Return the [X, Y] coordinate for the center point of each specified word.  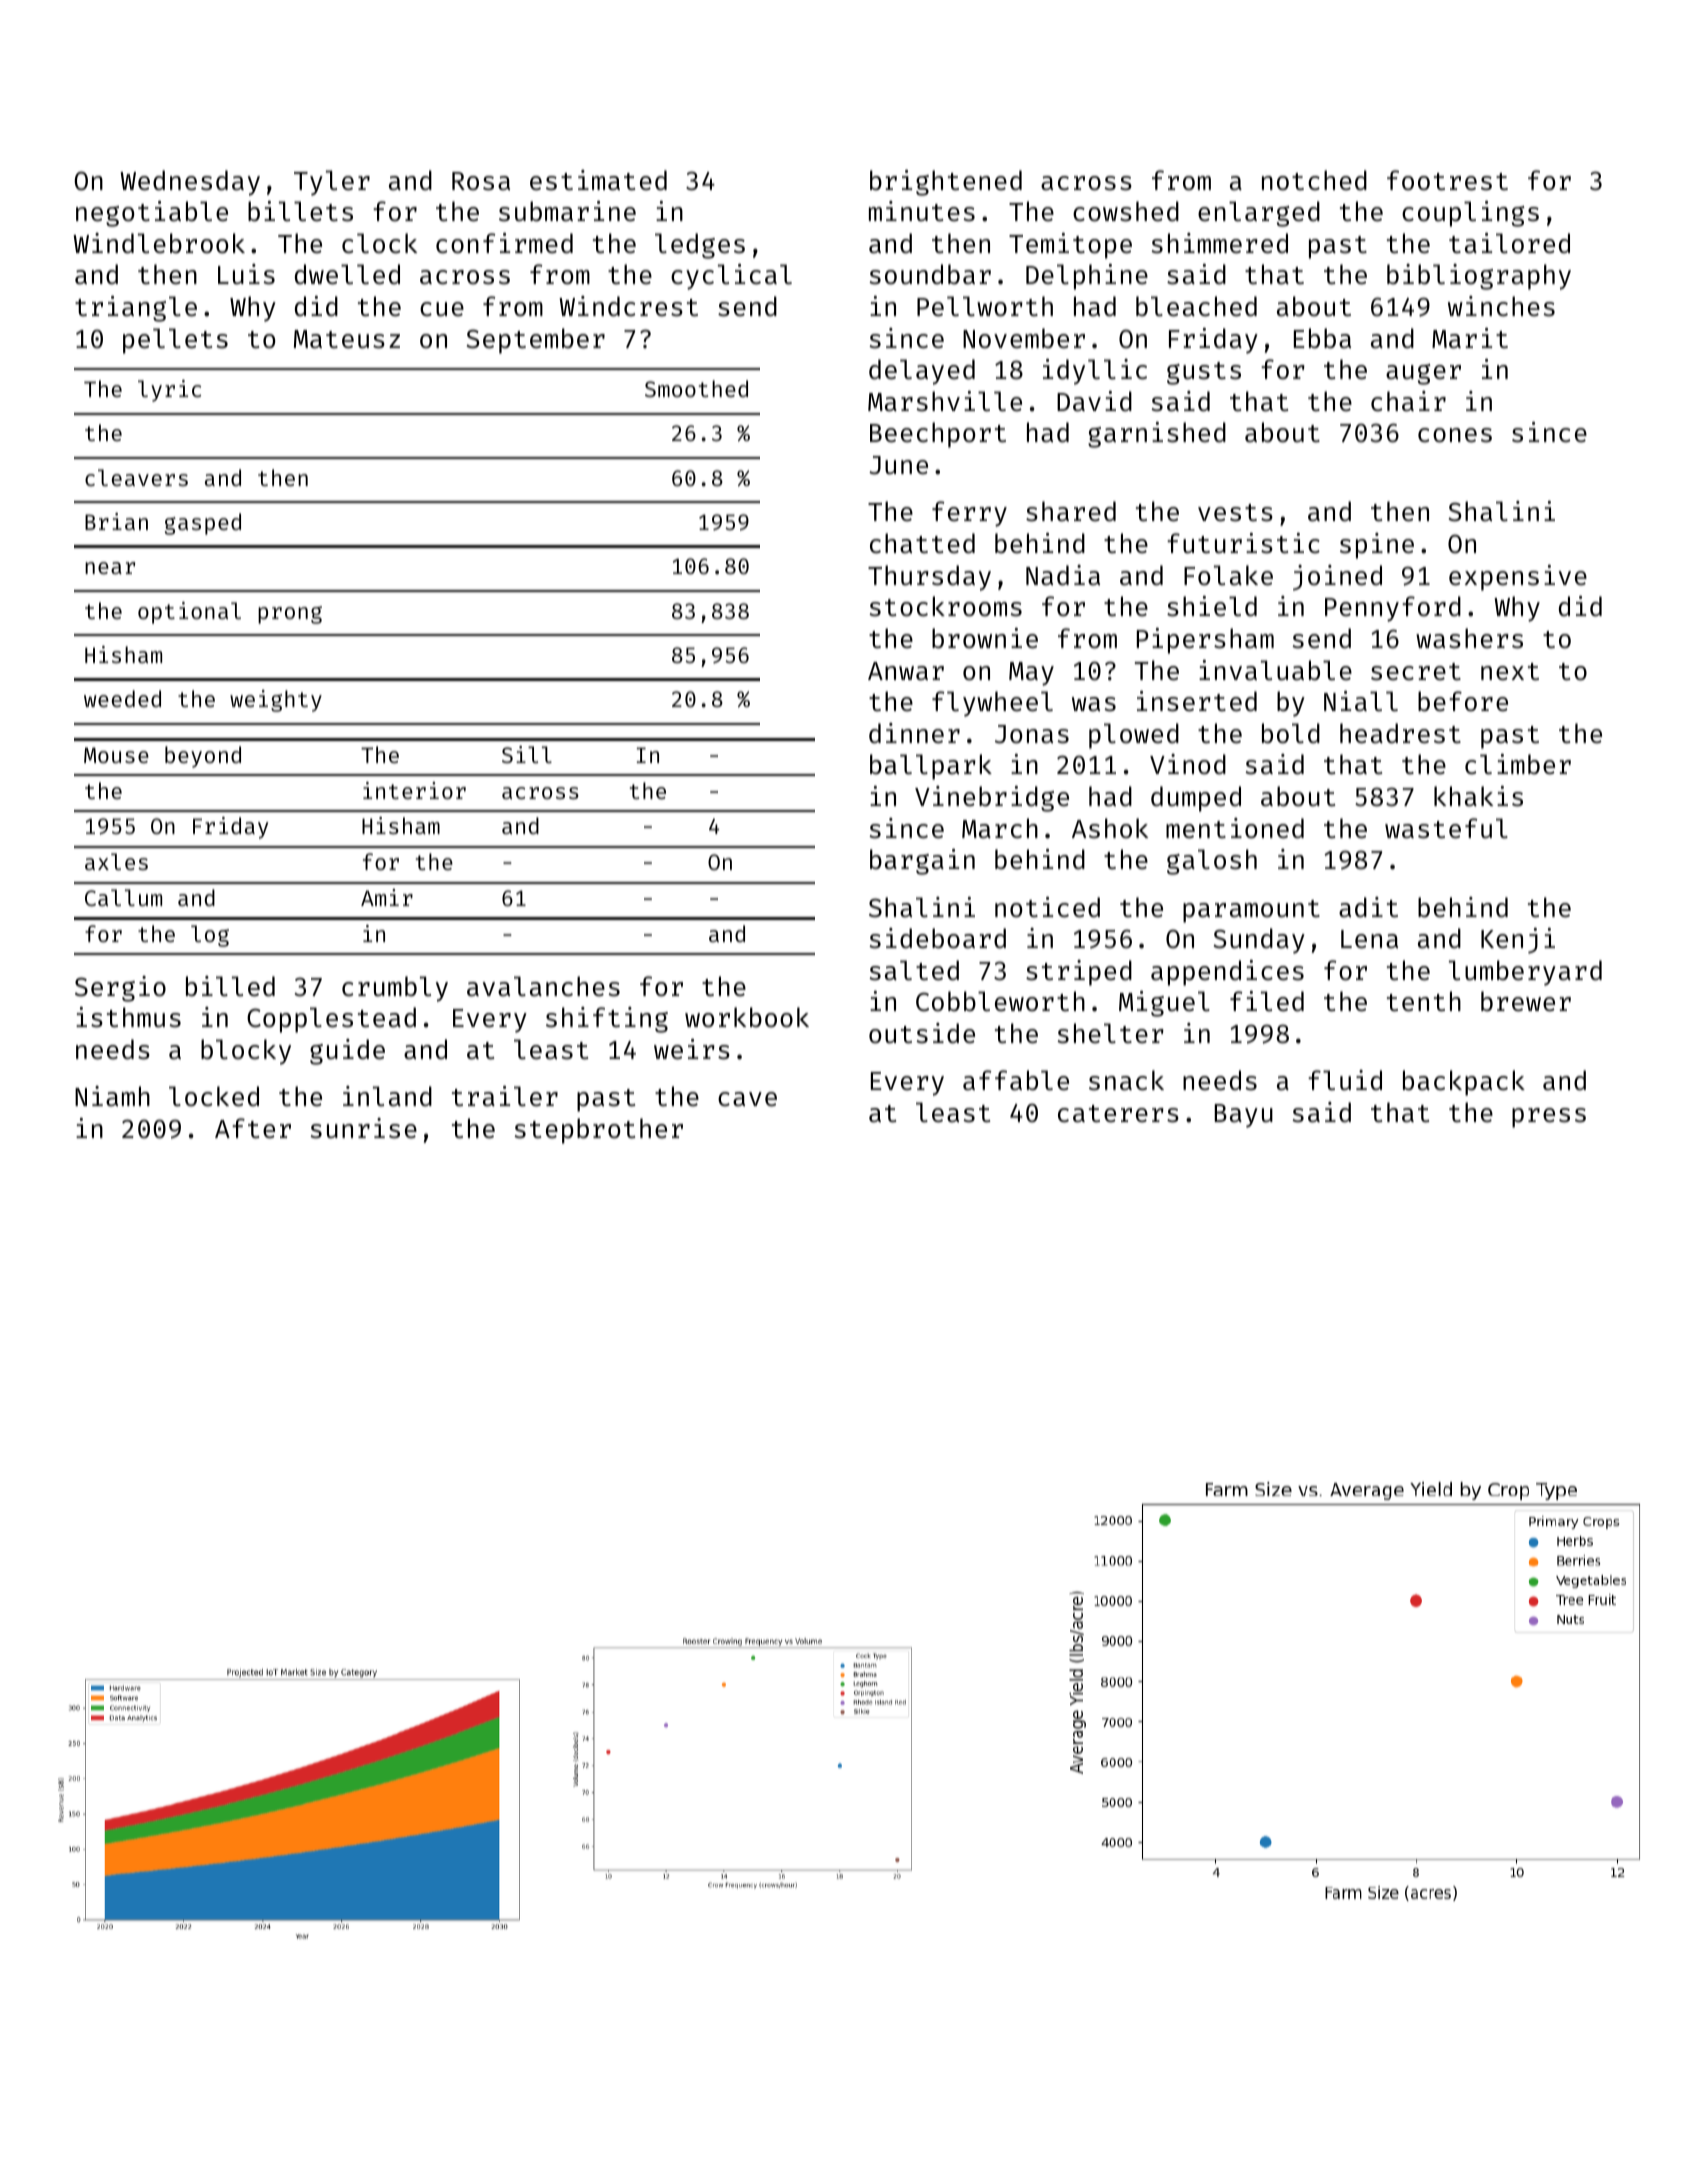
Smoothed [696, 388]
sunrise [363, 1128]
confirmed [504, 243]
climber [1518, 764]
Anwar [906, 671]
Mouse [116, 755]
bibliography [1479, 277]
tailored [1509, 243]
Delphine [1087, 277]
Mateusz [347, 339]
